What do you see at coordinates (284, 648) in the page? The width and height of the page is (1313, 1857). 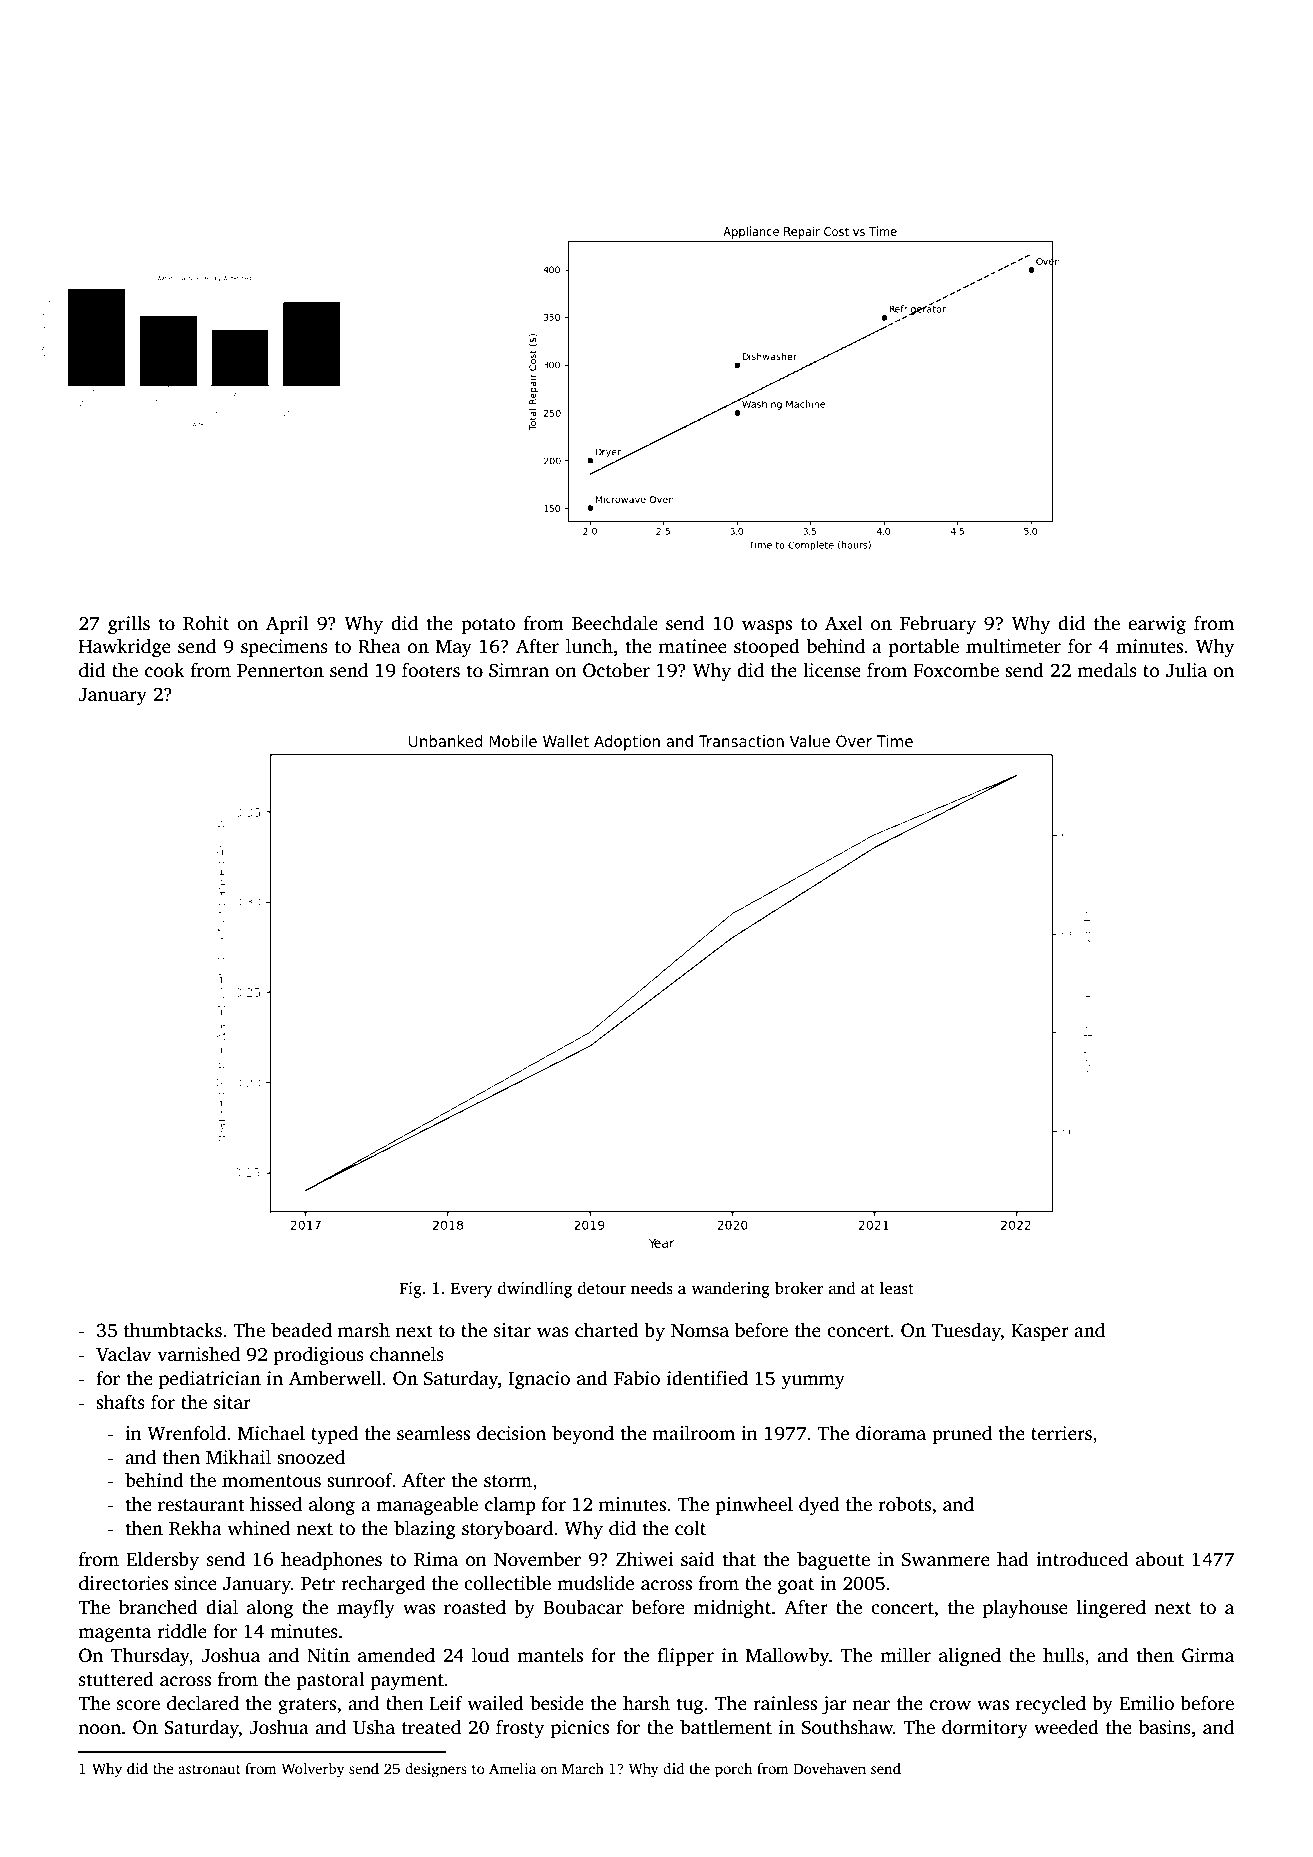 I see `specimens` at bounding box center [284, 648].
